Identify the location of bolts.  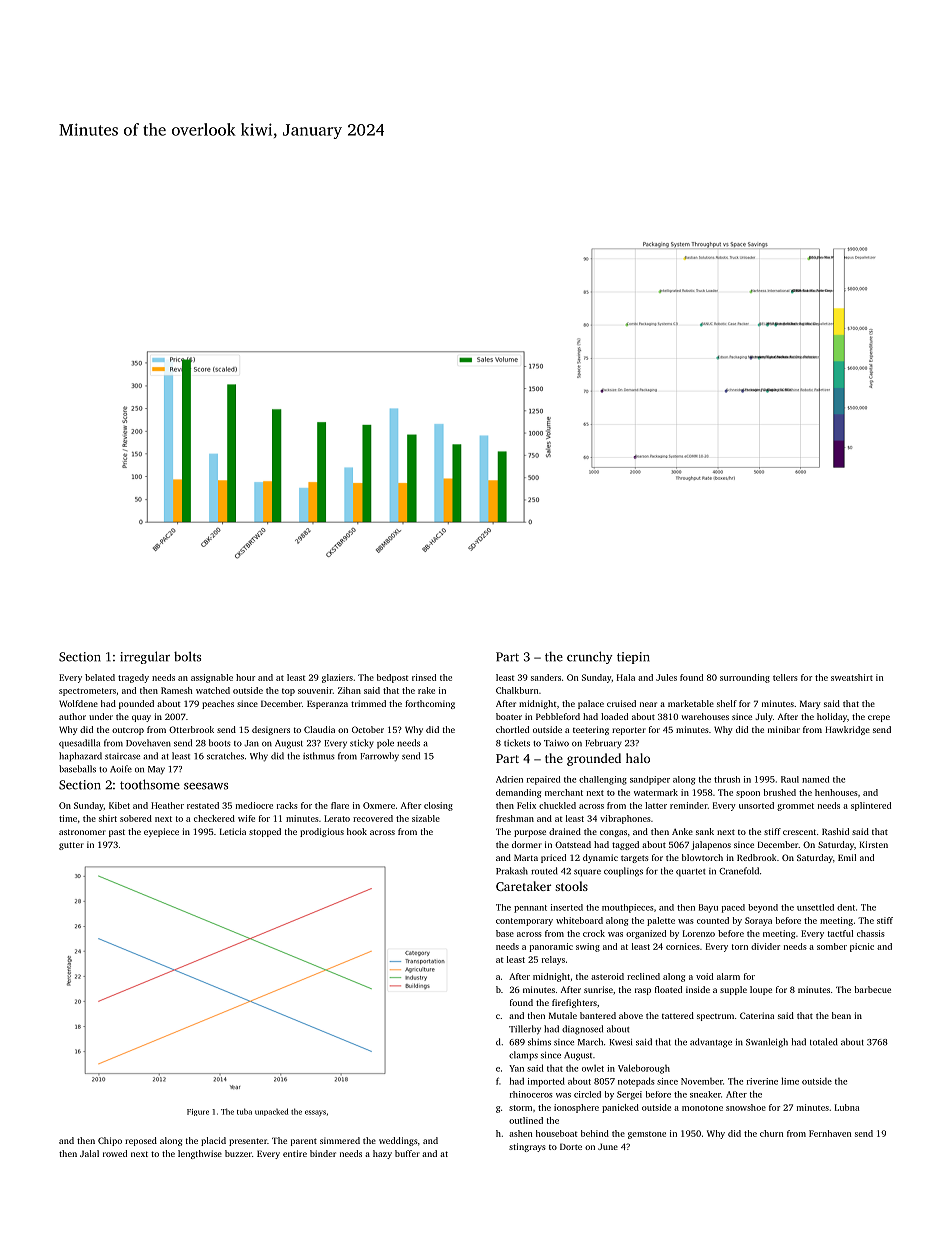
(187, 656).
